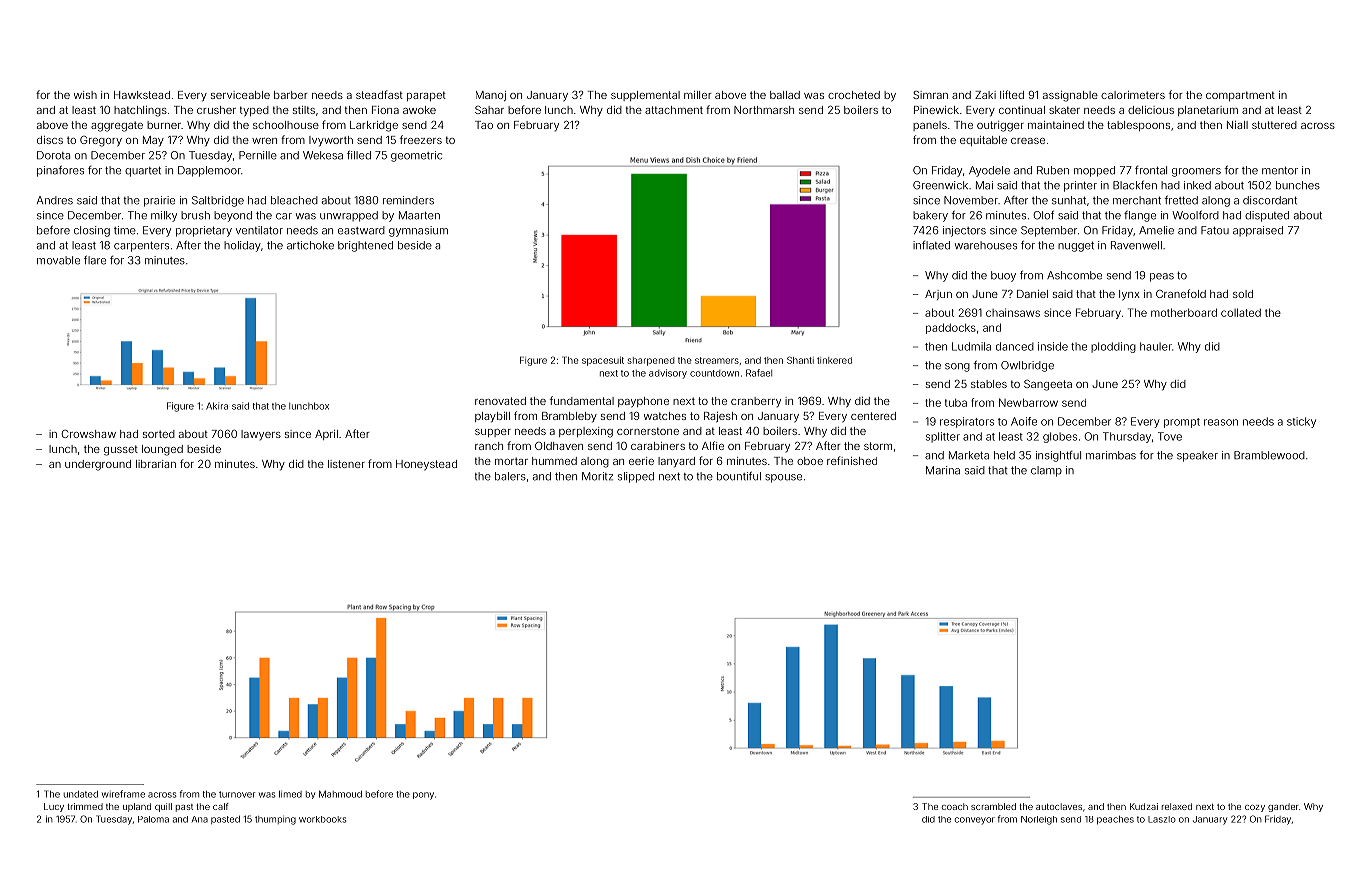 The height and width of the screenshot is (887, 1372). Describe the element at coordinates (1177, 806) in the screenshot. I see `relaxed` at that location.
